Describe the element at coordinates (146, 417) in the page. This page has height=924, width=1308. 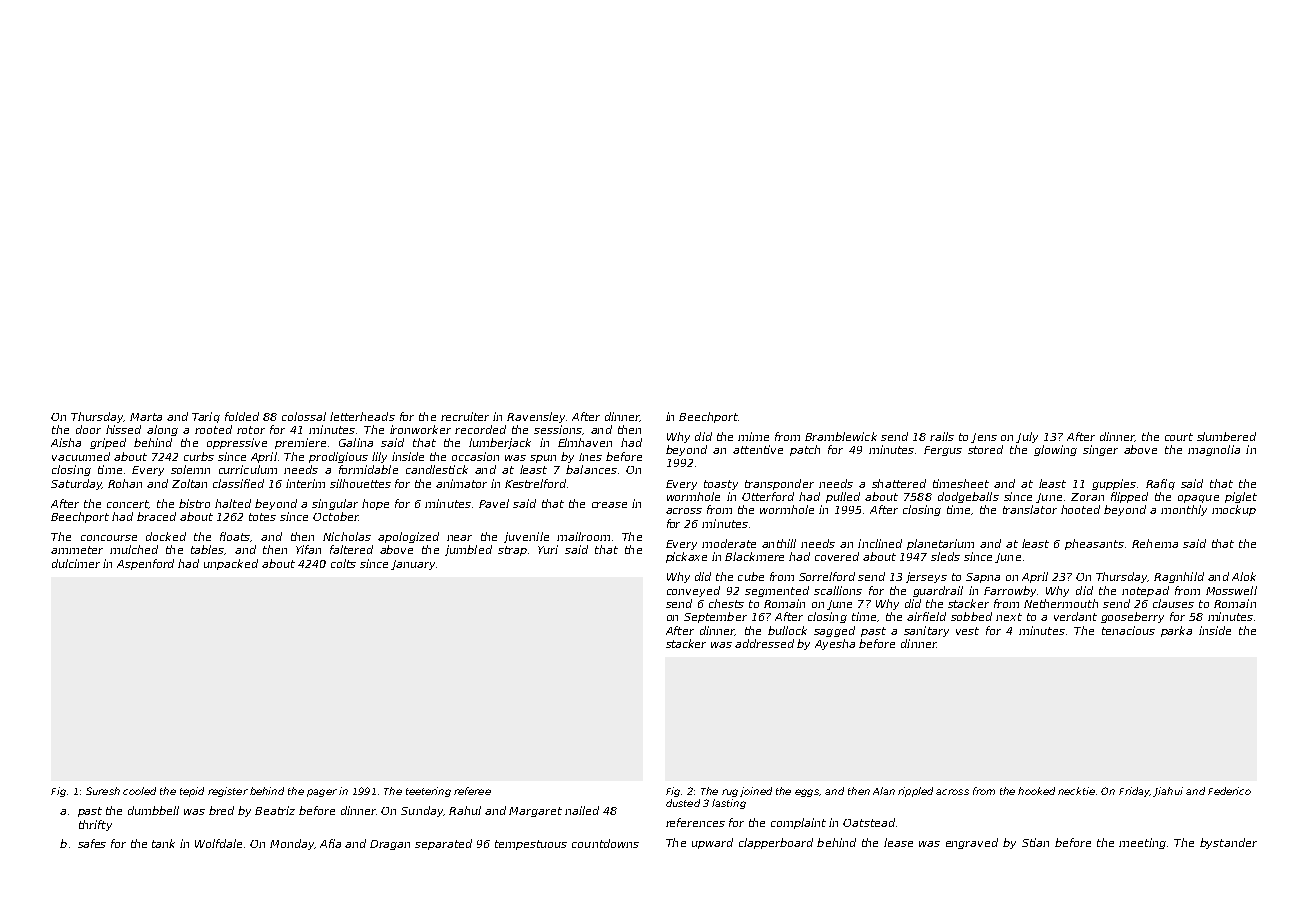
I see `Marta` at that location.
